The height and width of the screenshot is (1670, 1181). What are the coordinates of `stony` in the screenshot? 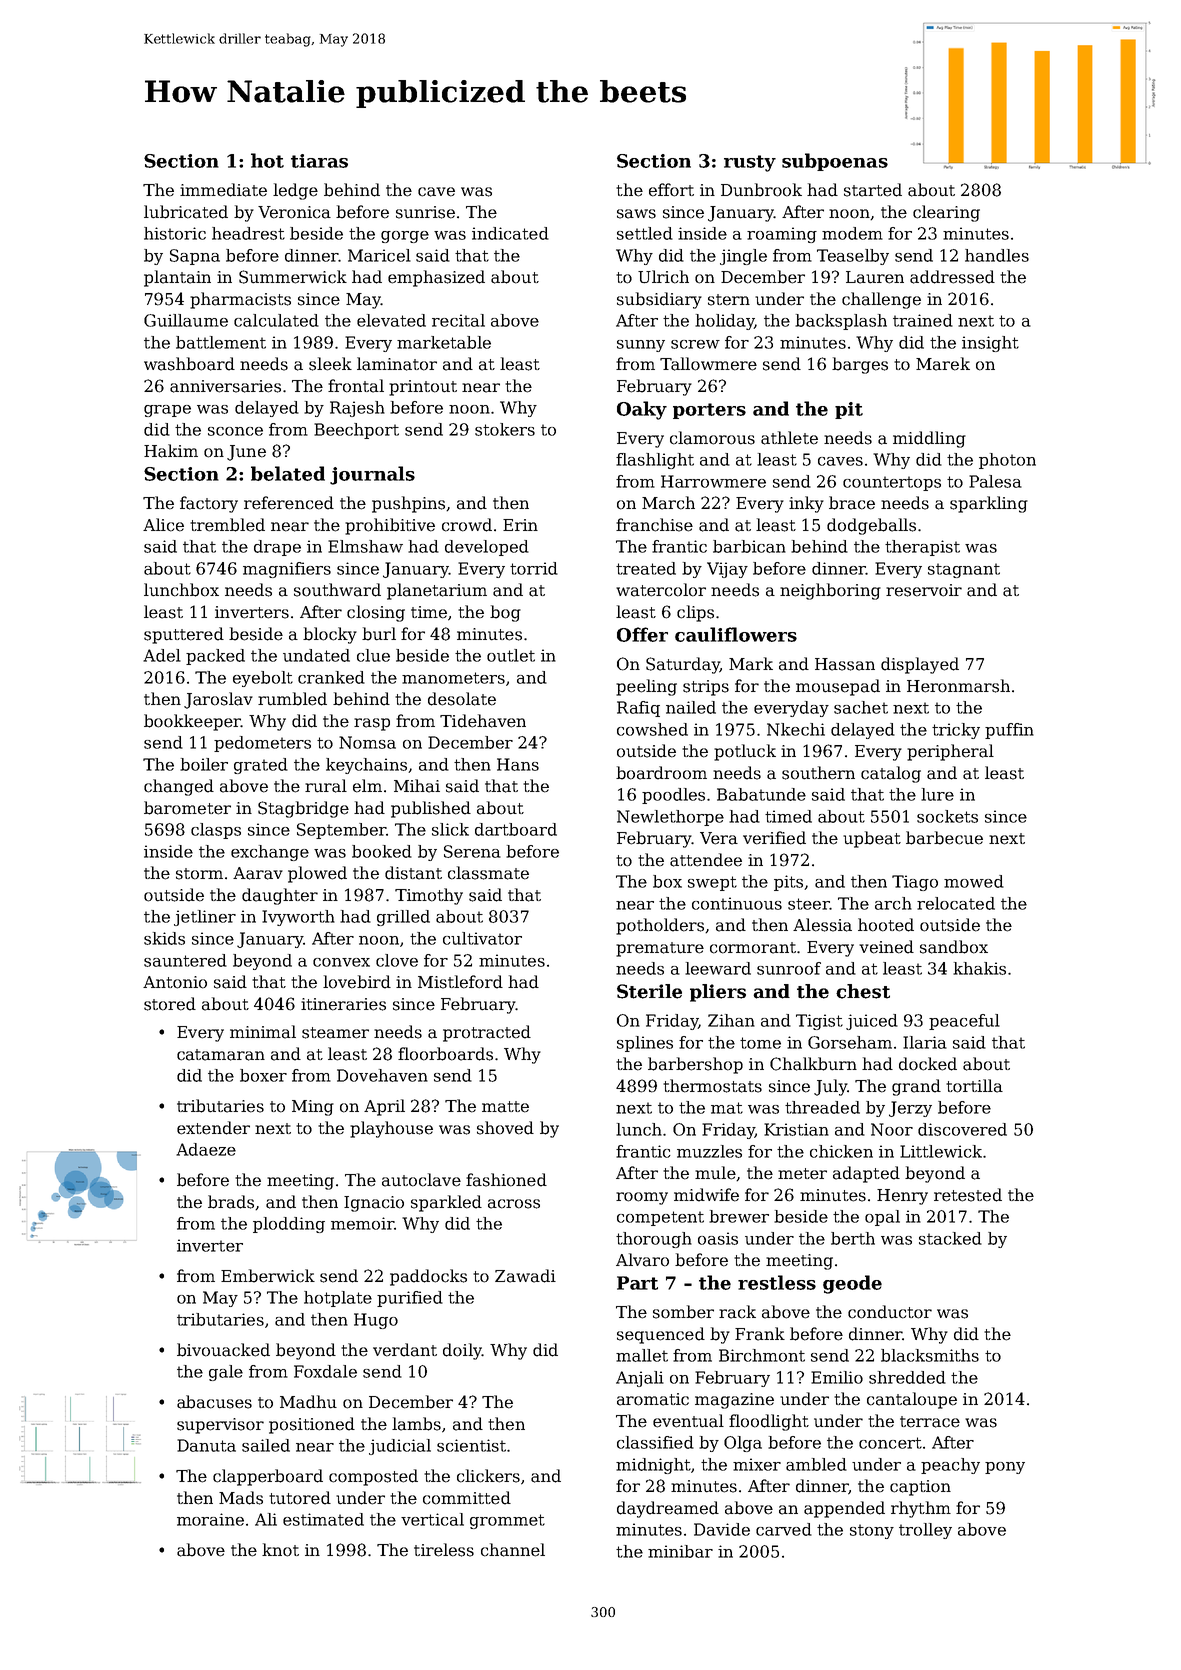 It's located at (872, 1531).
